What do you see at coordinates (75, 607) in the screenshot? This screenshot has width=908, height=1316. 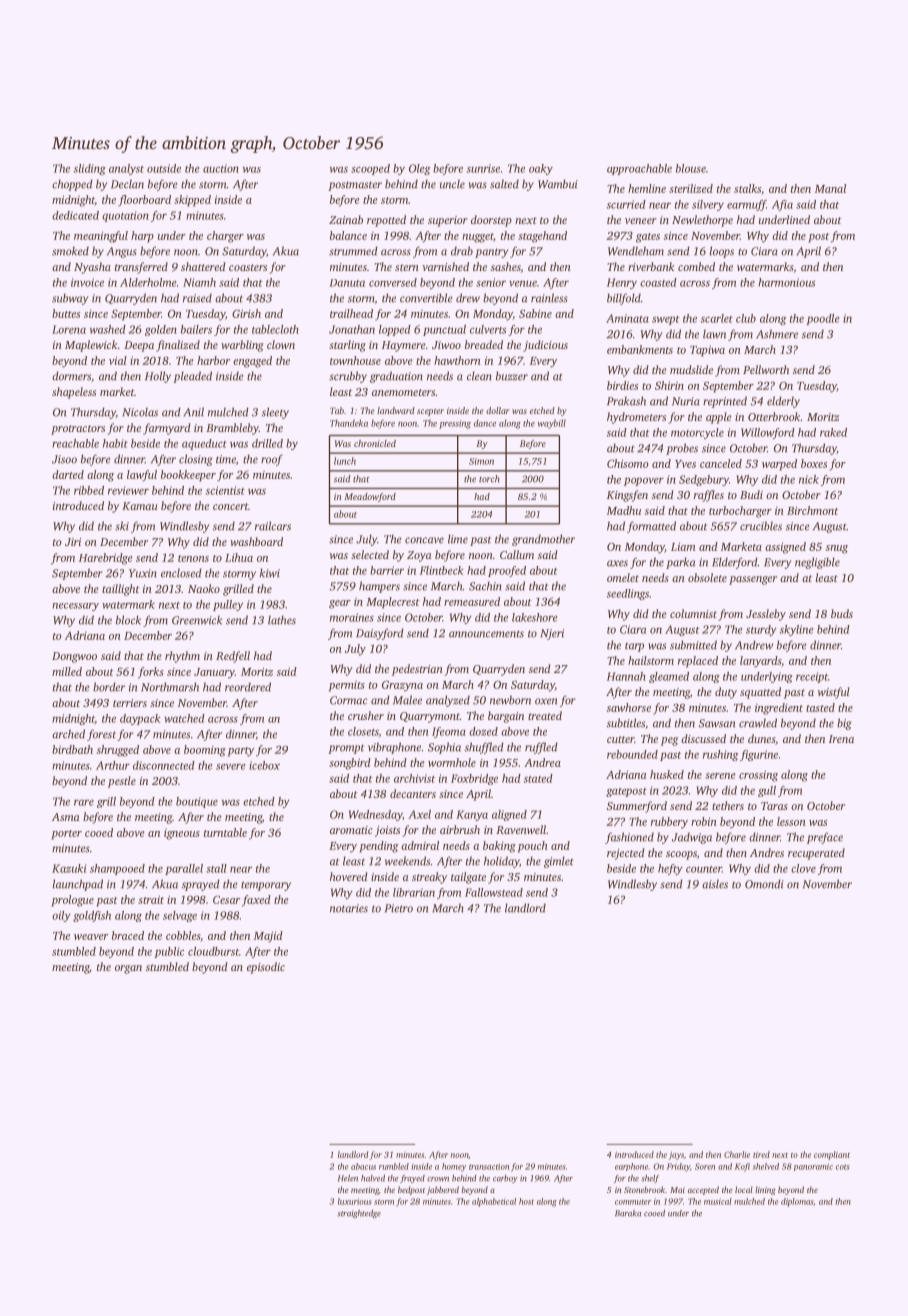 I see `necessary` at bounding box center [75, 607].
